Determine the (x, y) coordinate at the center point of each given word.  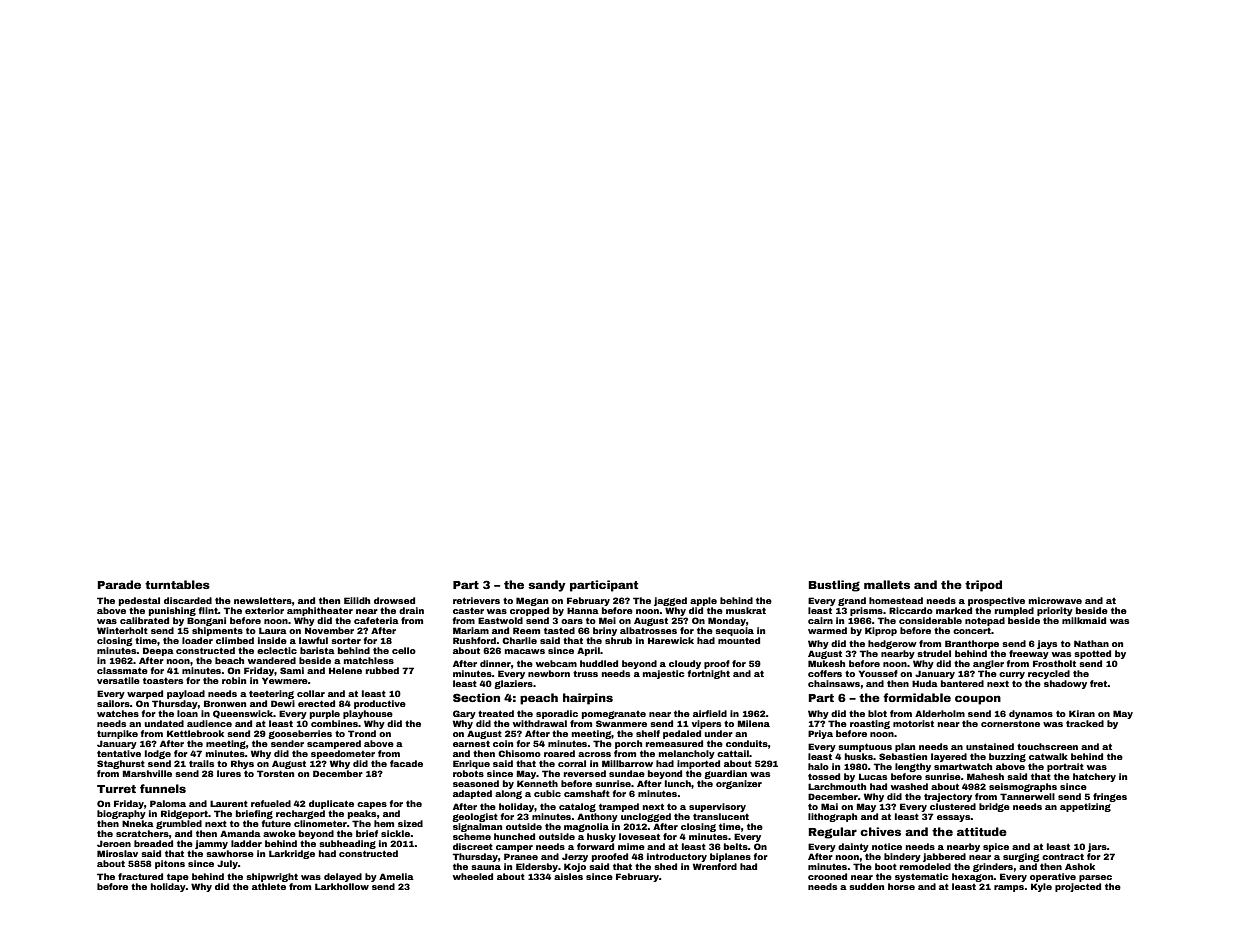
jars (1097, 847)
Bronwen (225, 703)
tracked (1085, 723)
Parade (119, 584)
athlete (269, 886)
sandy (547, 586)
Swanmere (621, 723)
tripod (983, 586)
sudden (866, 886)
